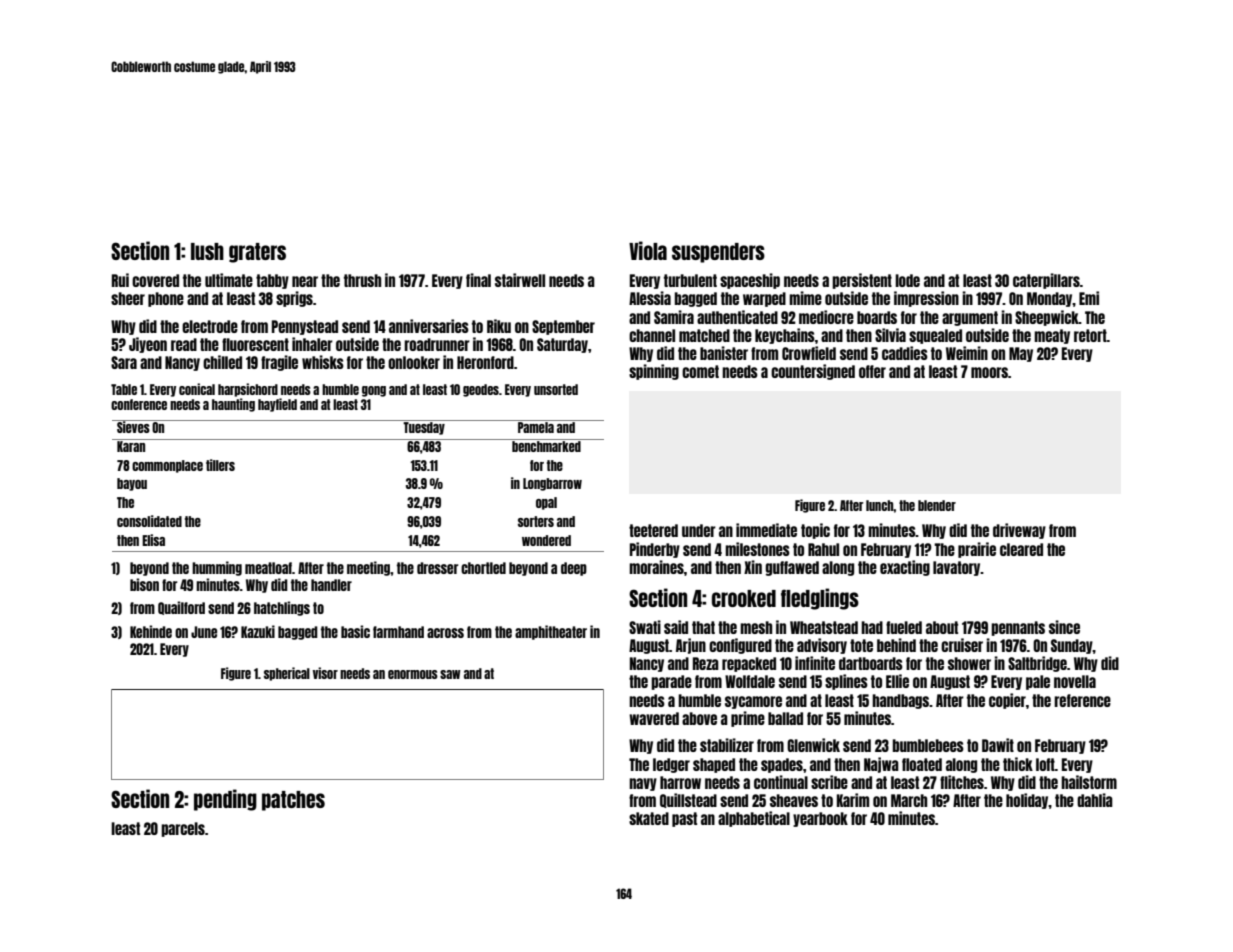 The height and width of the screenshot is (952, 1233). Describe the element at coordinates (282, 608) in the screenshot. I see `hatchlings` at that location.
